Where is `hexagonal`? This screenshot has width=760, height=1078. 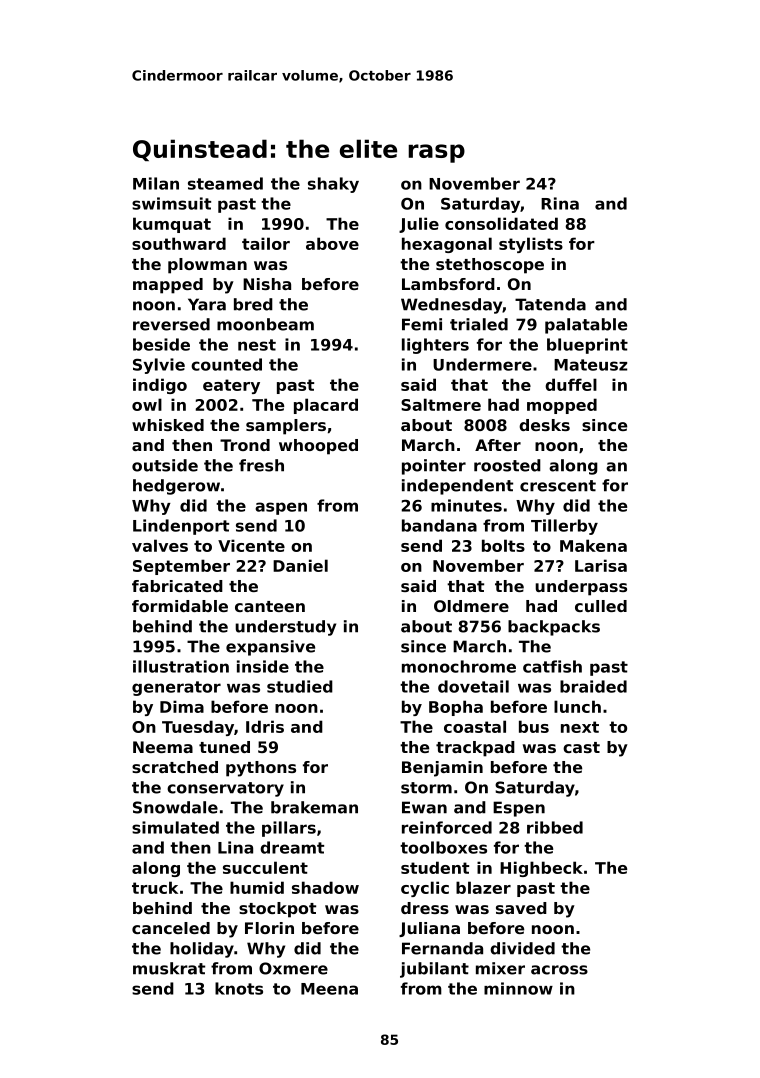 hexagonal is located at coordinates (447, 245).
